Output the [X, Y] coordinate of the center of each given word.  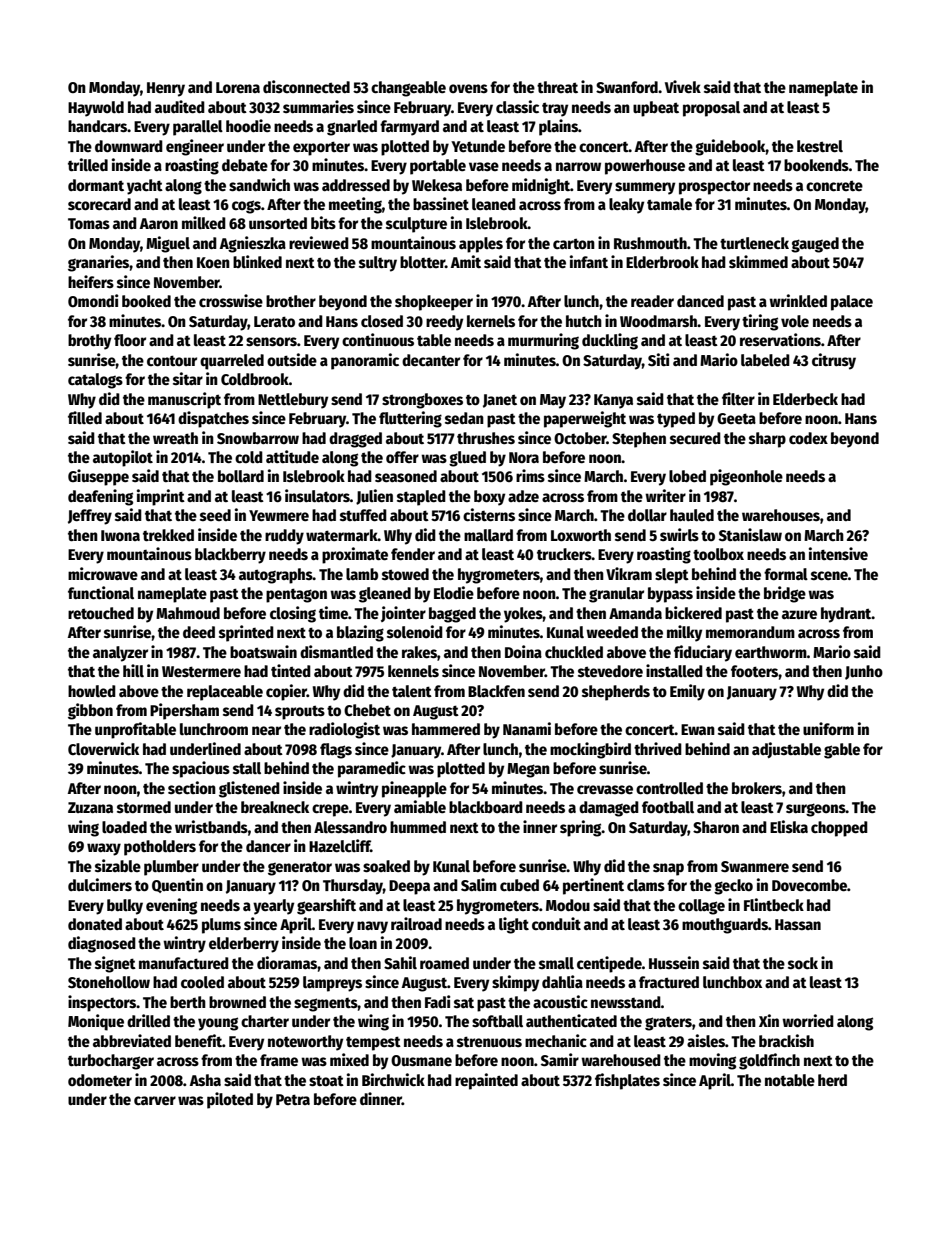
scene [829, 576]
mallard [488, 535]
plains [558, 127]
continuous [378, 340]
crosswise [231, 301]
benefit [198, 1040]
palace [852, 303]
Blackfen [496, 691]
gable [842, 751]
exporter [321, 148]
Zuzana [90, 807]
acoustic [560, 1002]
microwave [103, 573]
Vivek [683, 87]
